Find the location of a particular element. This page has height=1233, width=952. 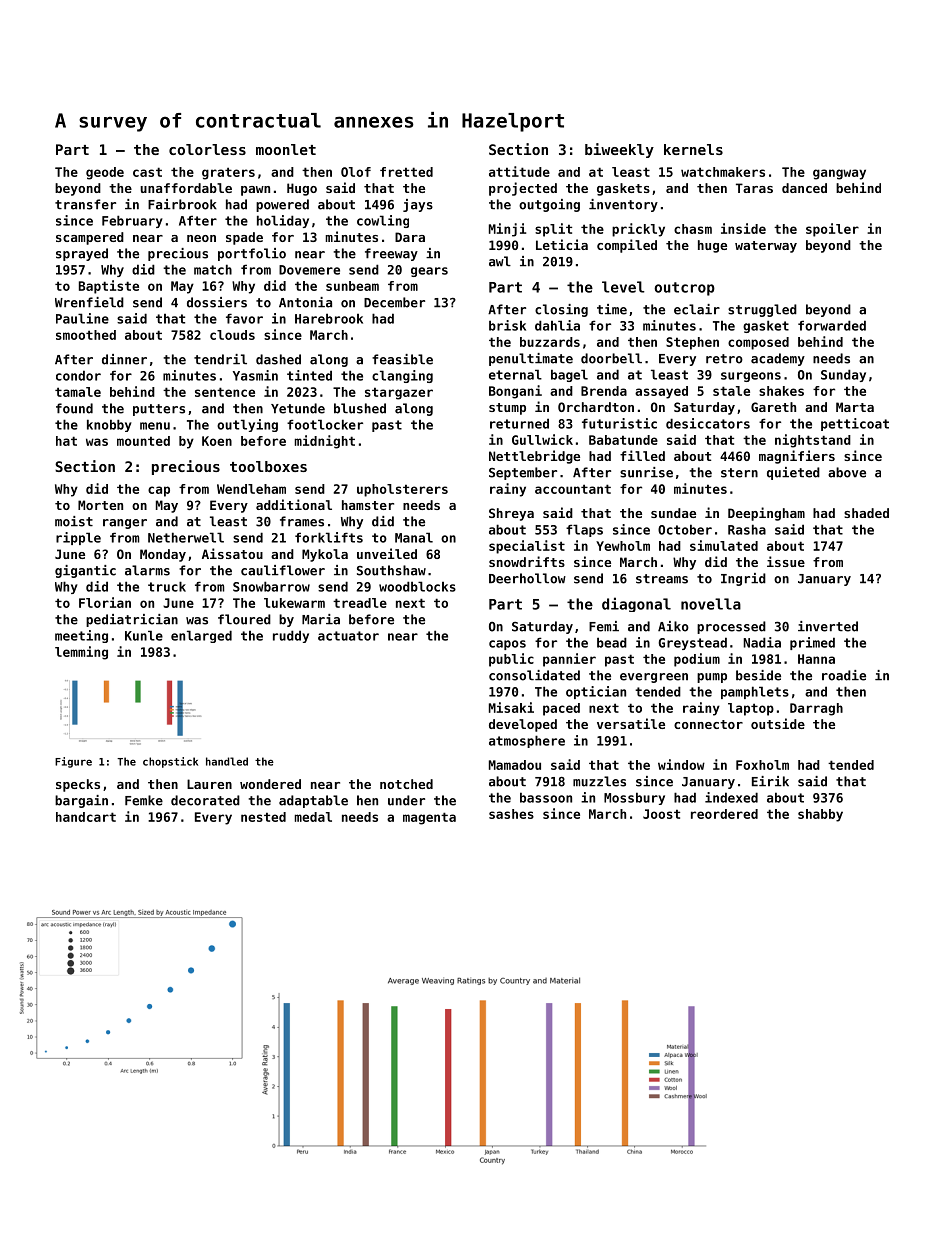

shaded is located at coordinates (866, 513).
